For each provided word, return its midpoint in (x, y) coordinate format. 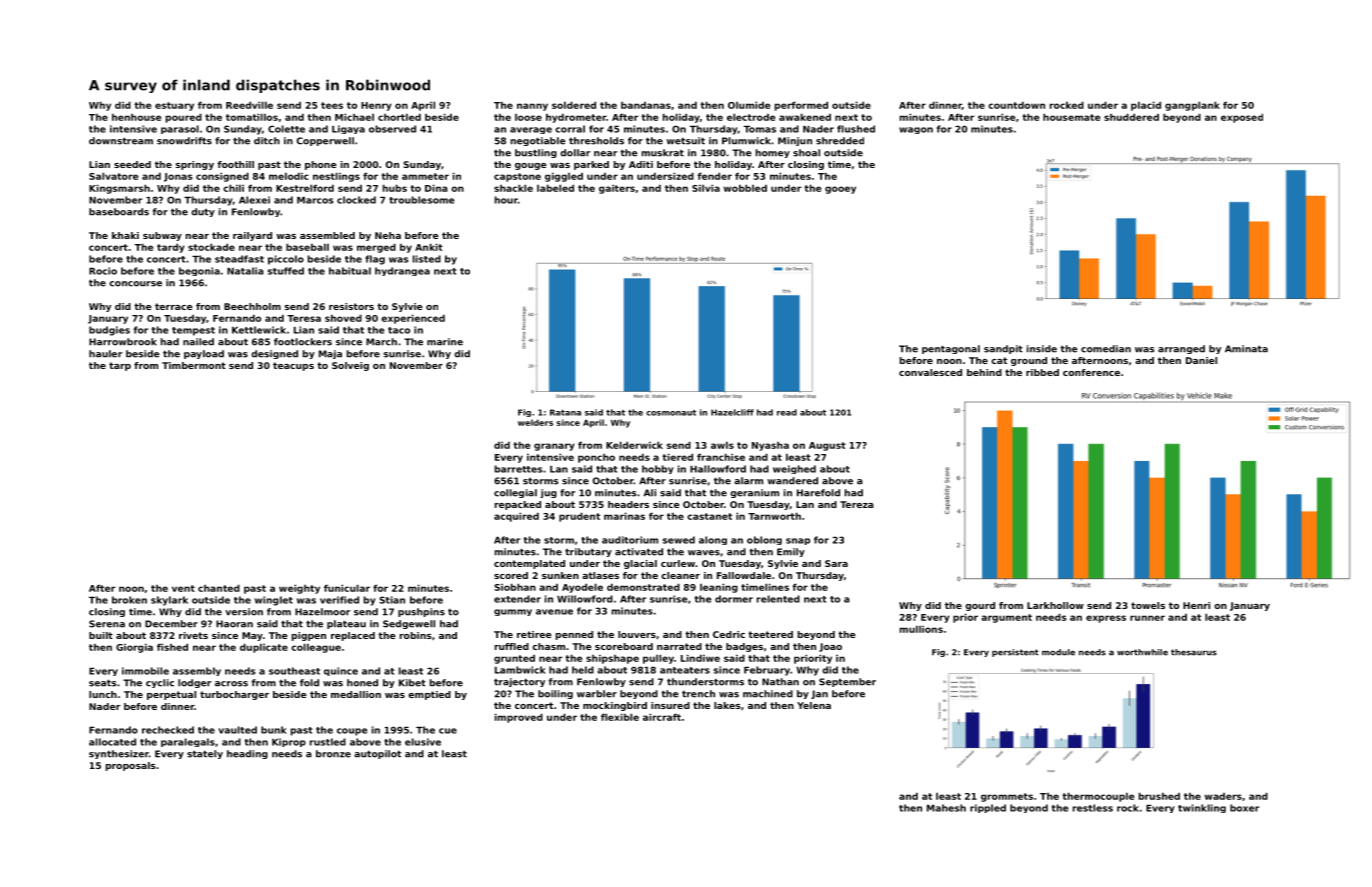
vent (183, 588)
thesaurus (1194, 652)
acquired (516, 517)
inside (1042, 349)
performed (801, 106)
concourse (135, 284)
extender (517, 599)
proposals (131, 766)
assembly (197, 671)
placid (1146, 106)
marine (445, 342)
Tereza (857, 504)
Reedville (249, 105)
